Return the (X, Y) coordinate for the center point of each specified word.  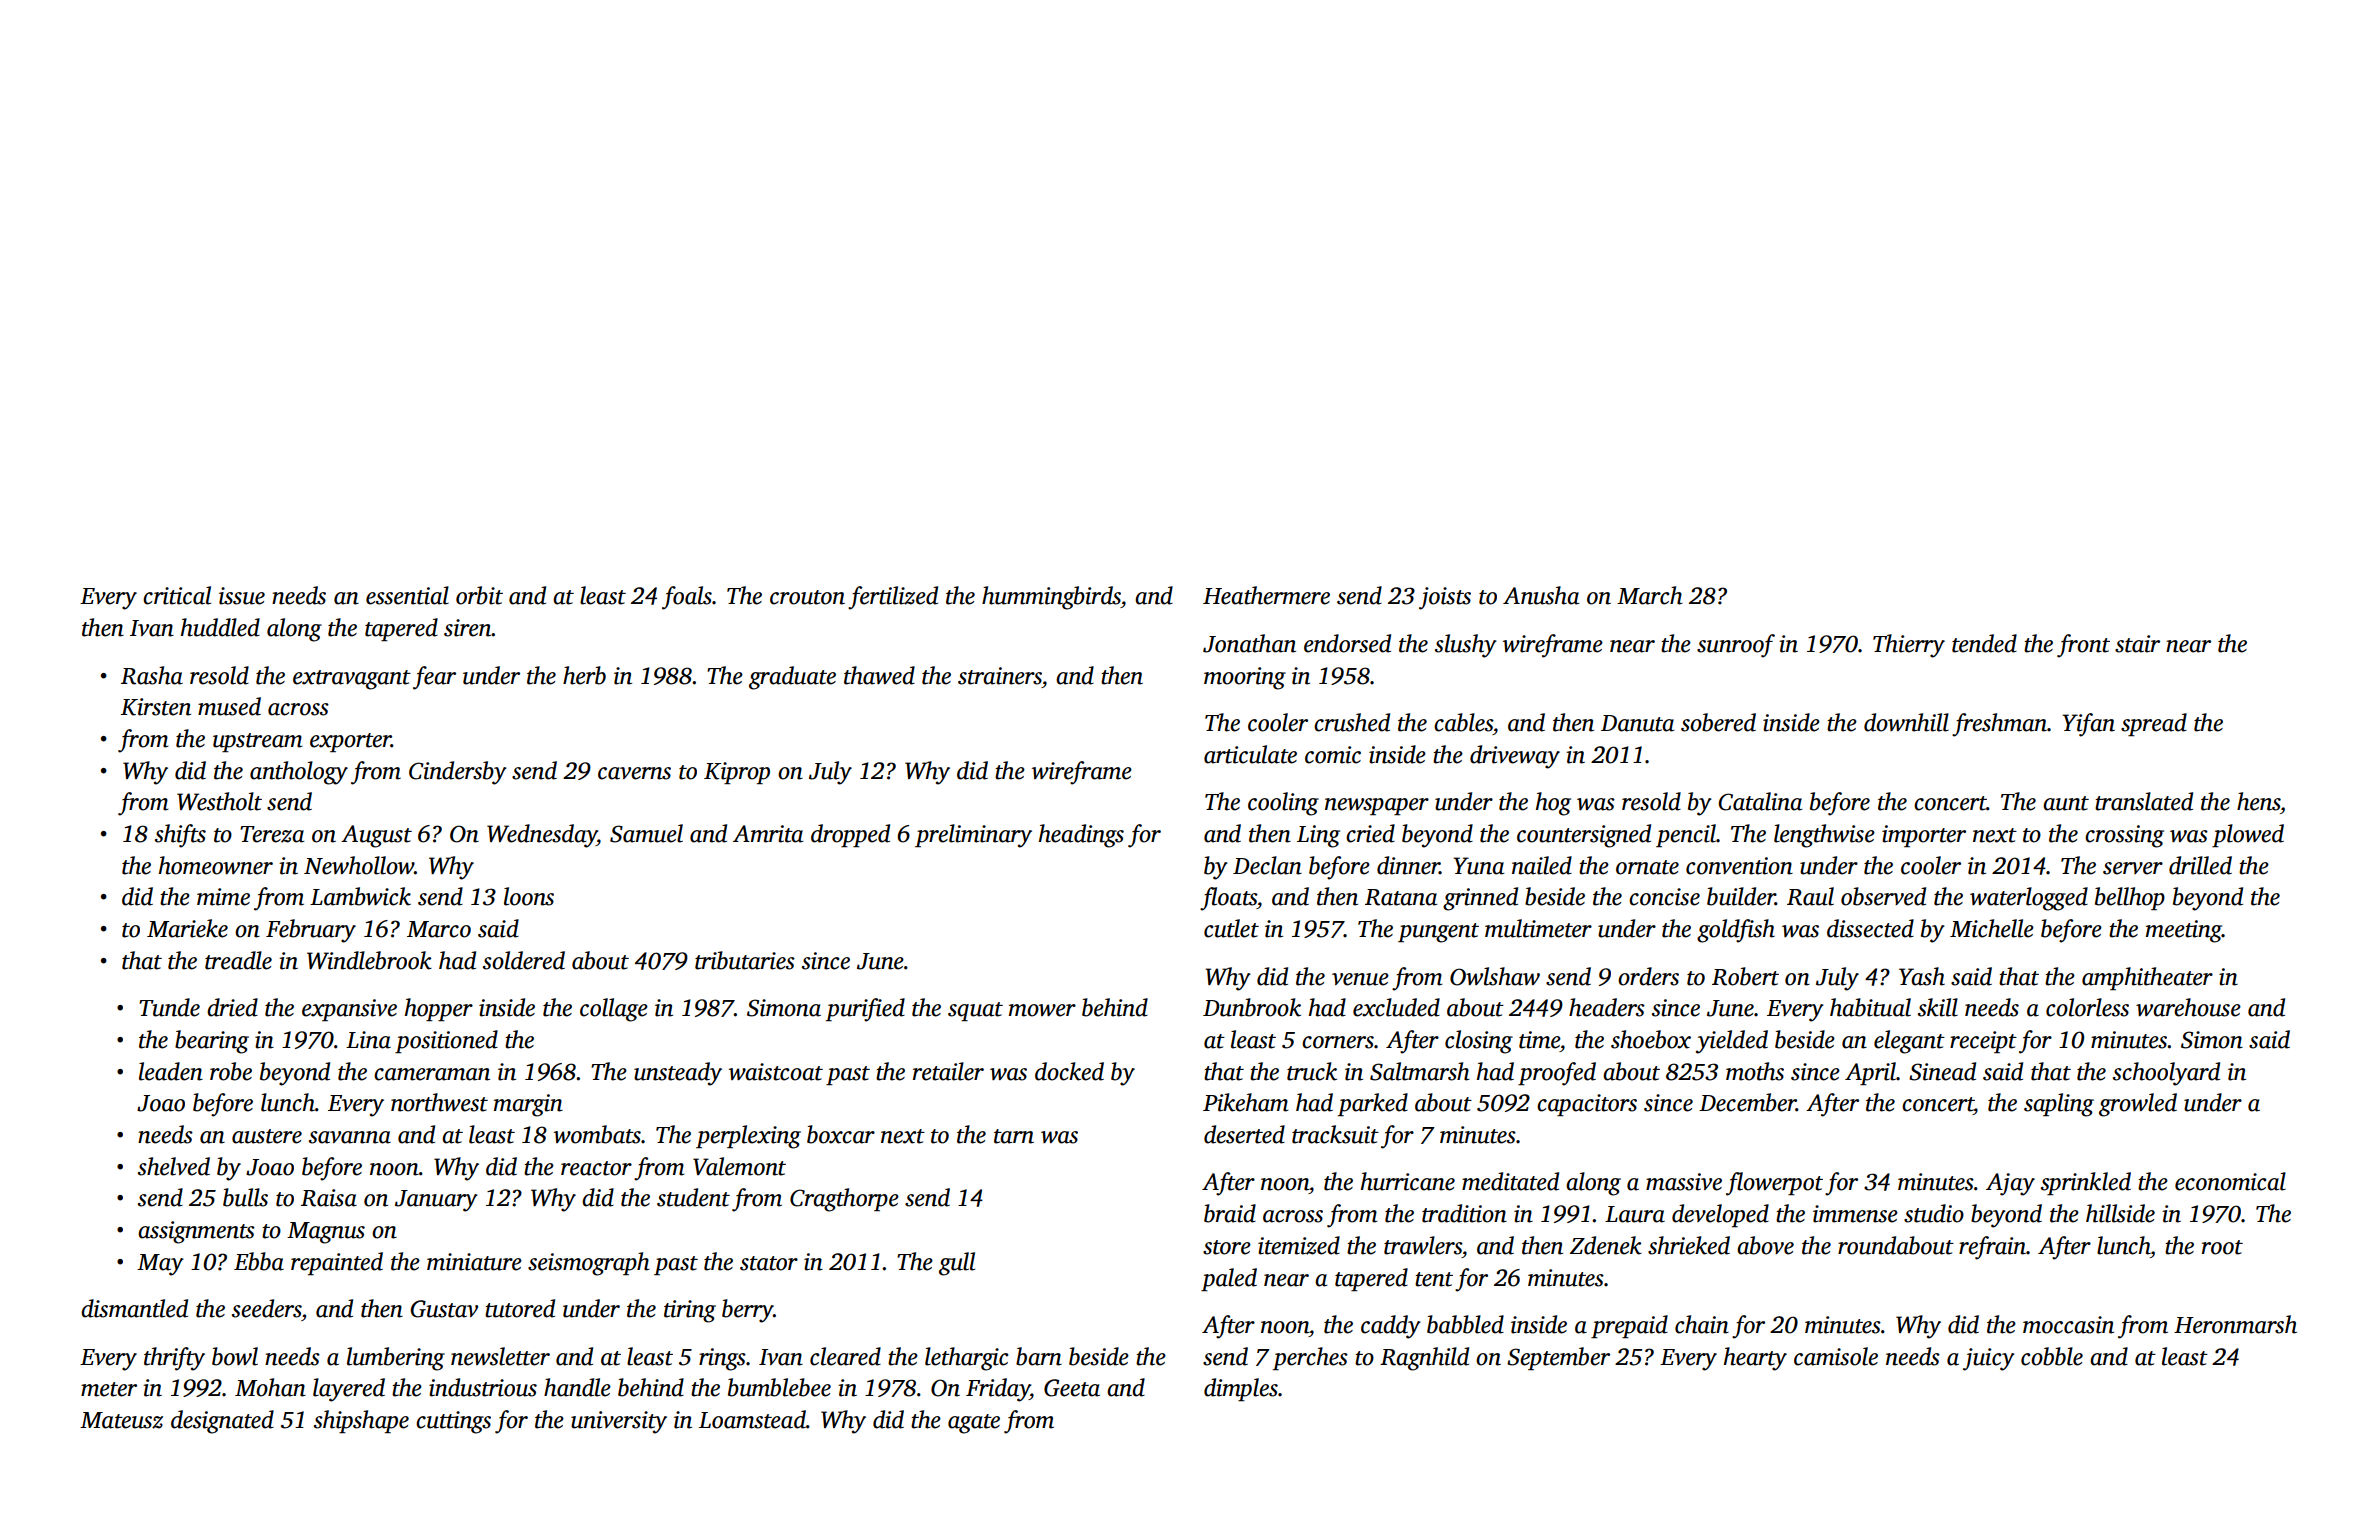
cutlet (1231, 928)
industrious (483, 1387)
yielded (1732, 1042)
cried (1370, 833)
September (1558, 1358)
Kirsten (156, 707)
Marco (439, 929)
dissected (1870, 928)
